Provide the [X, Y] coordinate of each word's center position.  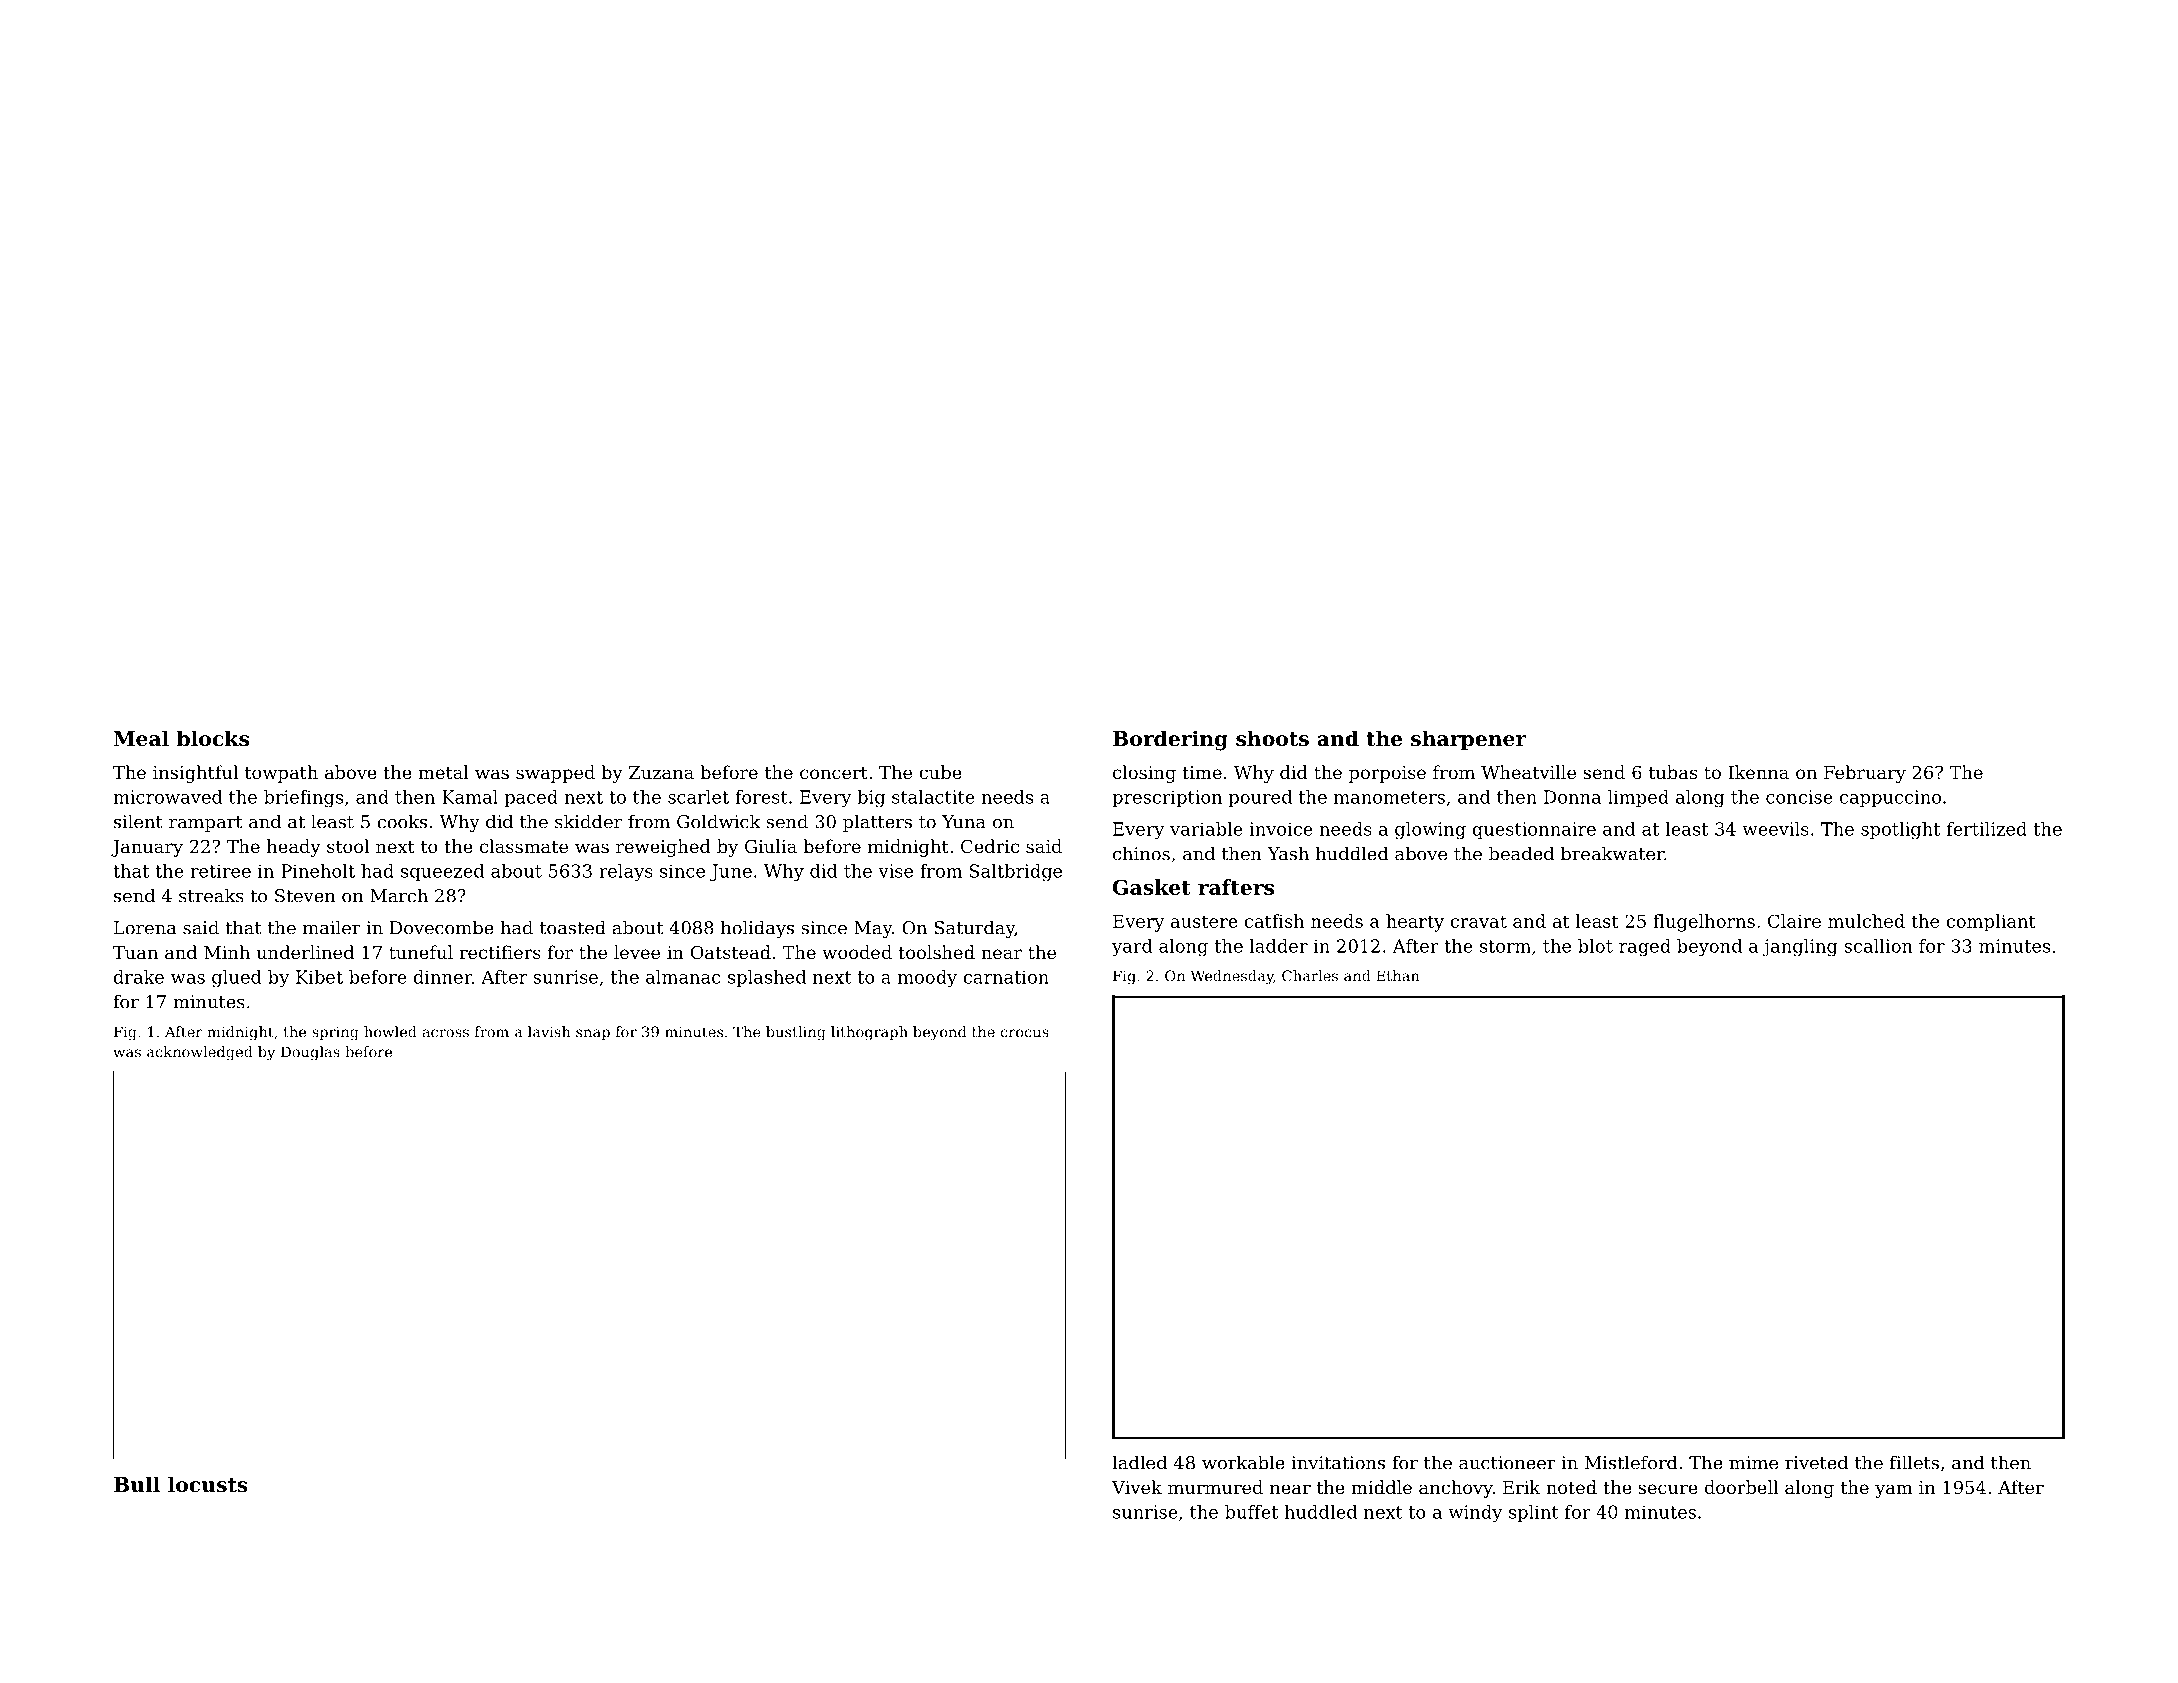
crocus [1025, 1033]
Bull [137, 1484]
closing [1144, 774]
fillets [1914, 1462]
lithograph [869, 1033]
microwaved [167, 797]
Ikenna [1758, 772]
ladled [1139, 1462]
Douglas [310, 1053]
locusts [208, 1484]
